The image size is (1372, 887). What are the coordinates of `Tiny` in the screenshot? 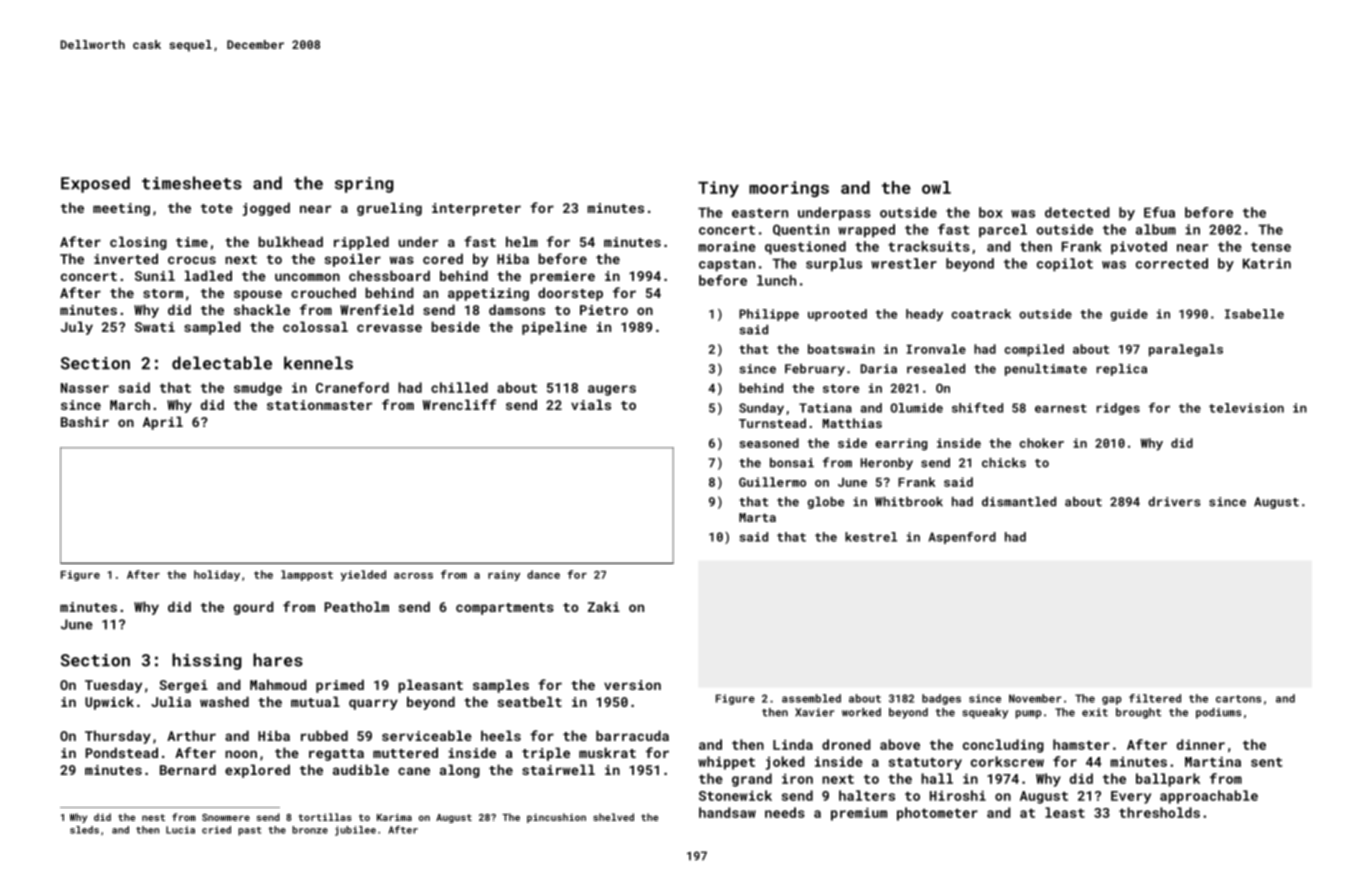 It's located at (718, 189).
